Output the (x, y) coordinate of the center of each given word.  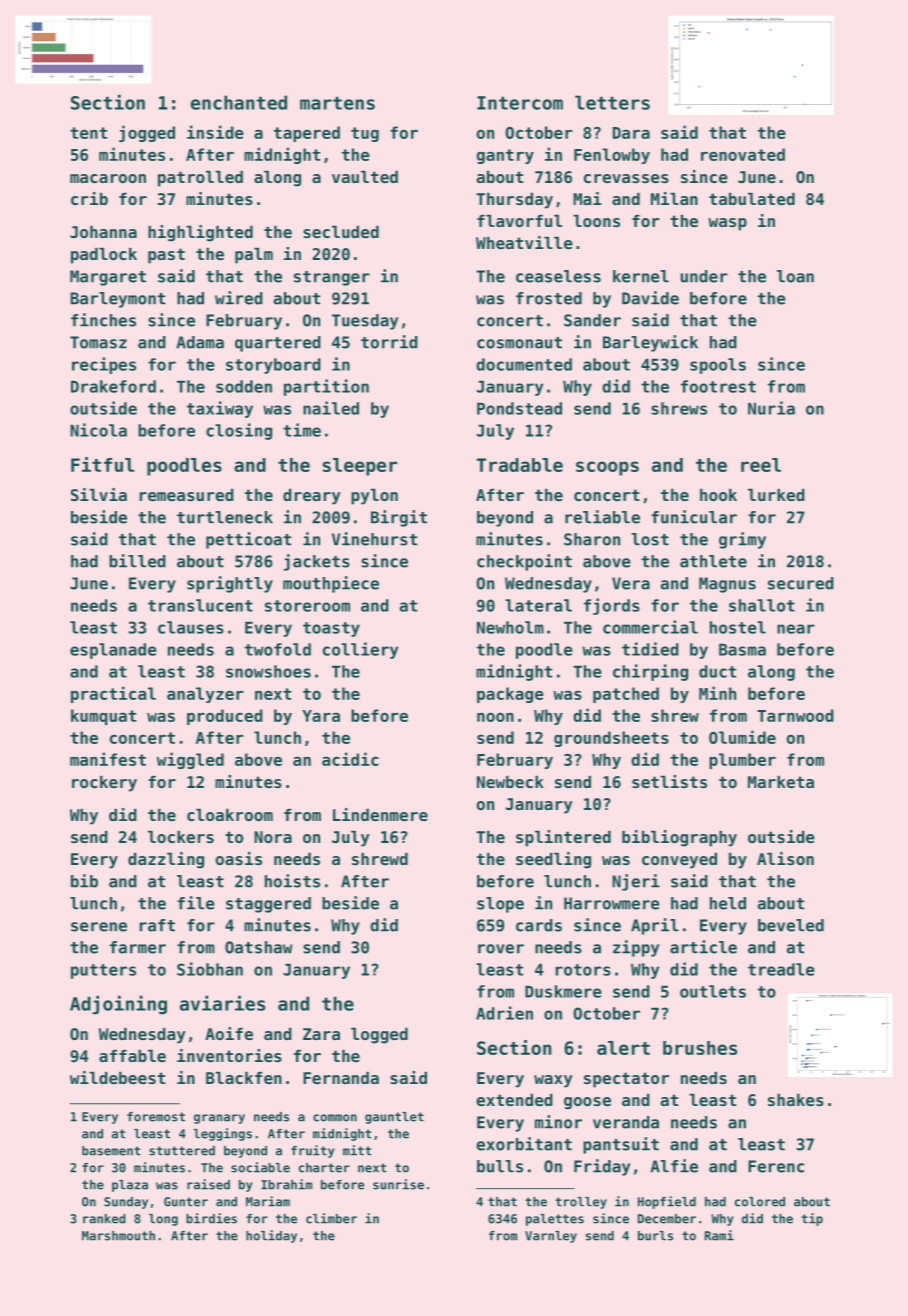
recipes (104, 365)
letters (612, 102)
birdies (211, 1218)
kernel (641, 276)
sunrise (398, 1184)
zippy (636, 948)
